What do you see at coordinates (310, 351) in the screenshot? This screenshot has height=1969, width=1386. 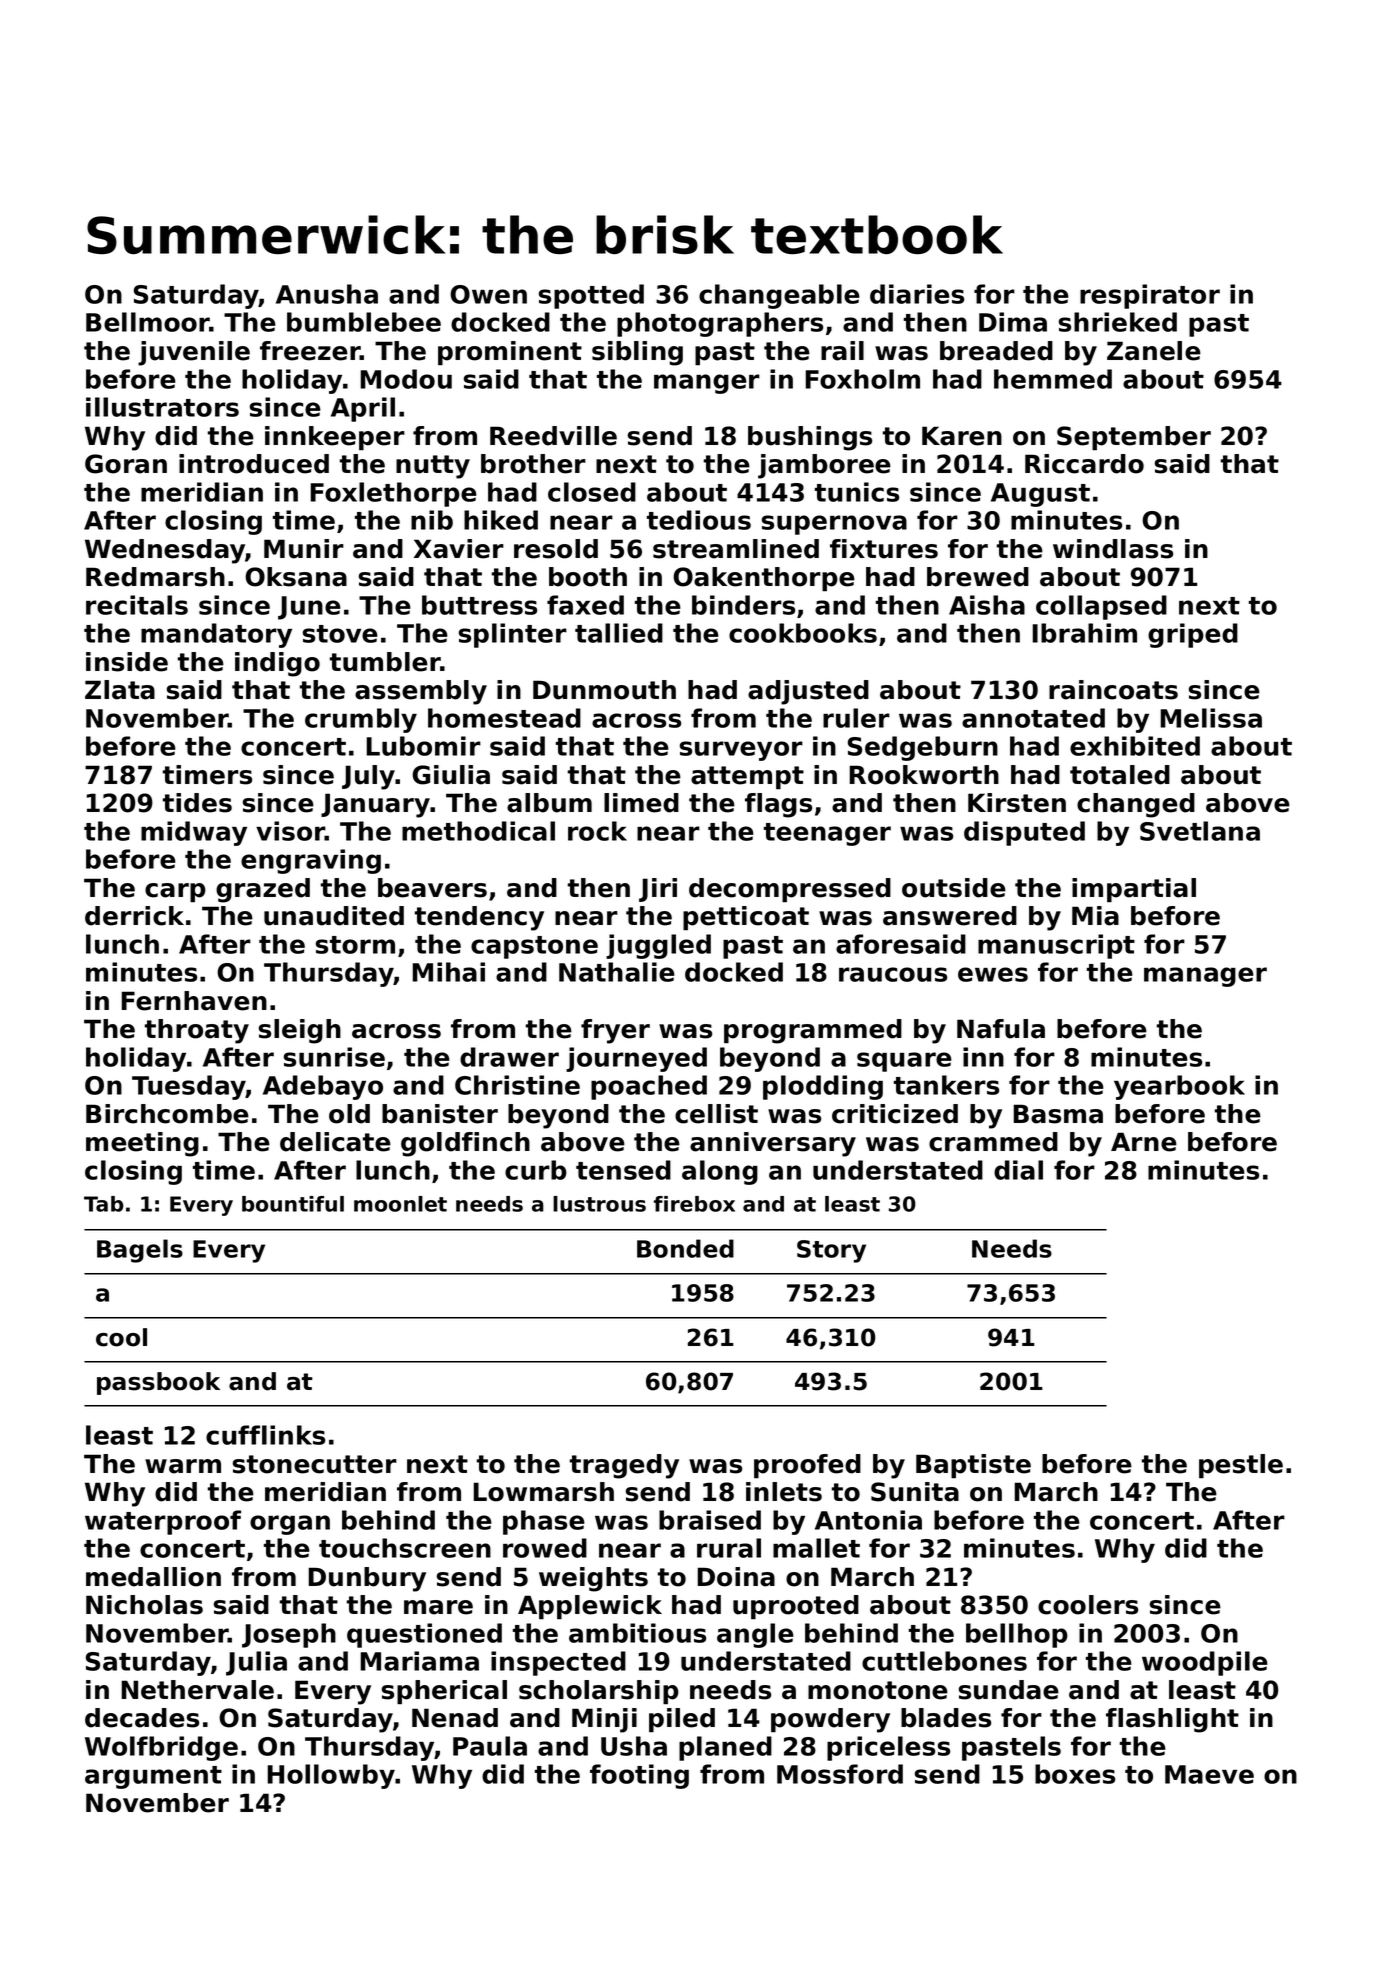 I see `freezer` at bounding box center [310, 351].
